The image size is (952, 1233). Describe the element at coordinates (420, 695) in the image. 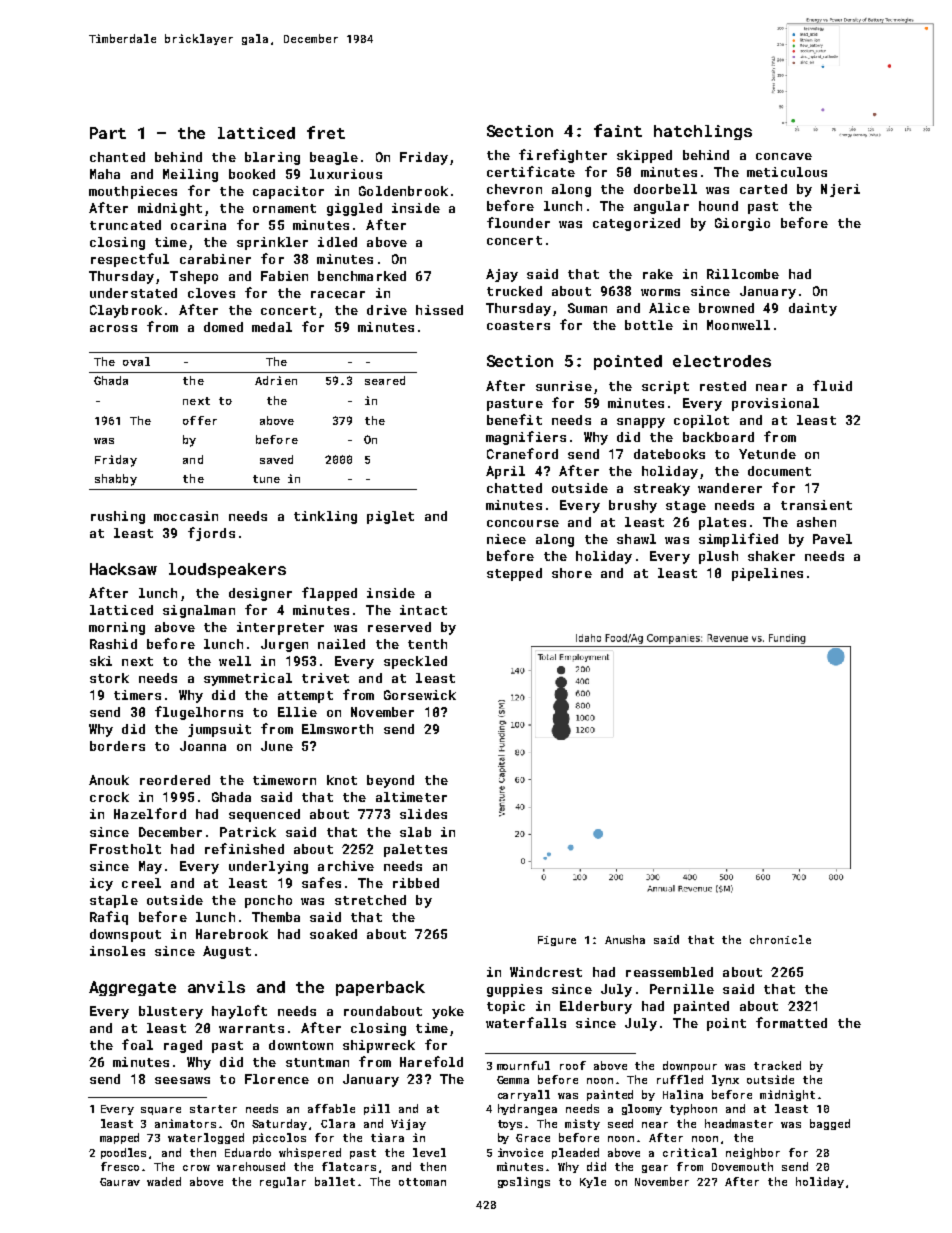

I see `Gorsewick` at that location.
